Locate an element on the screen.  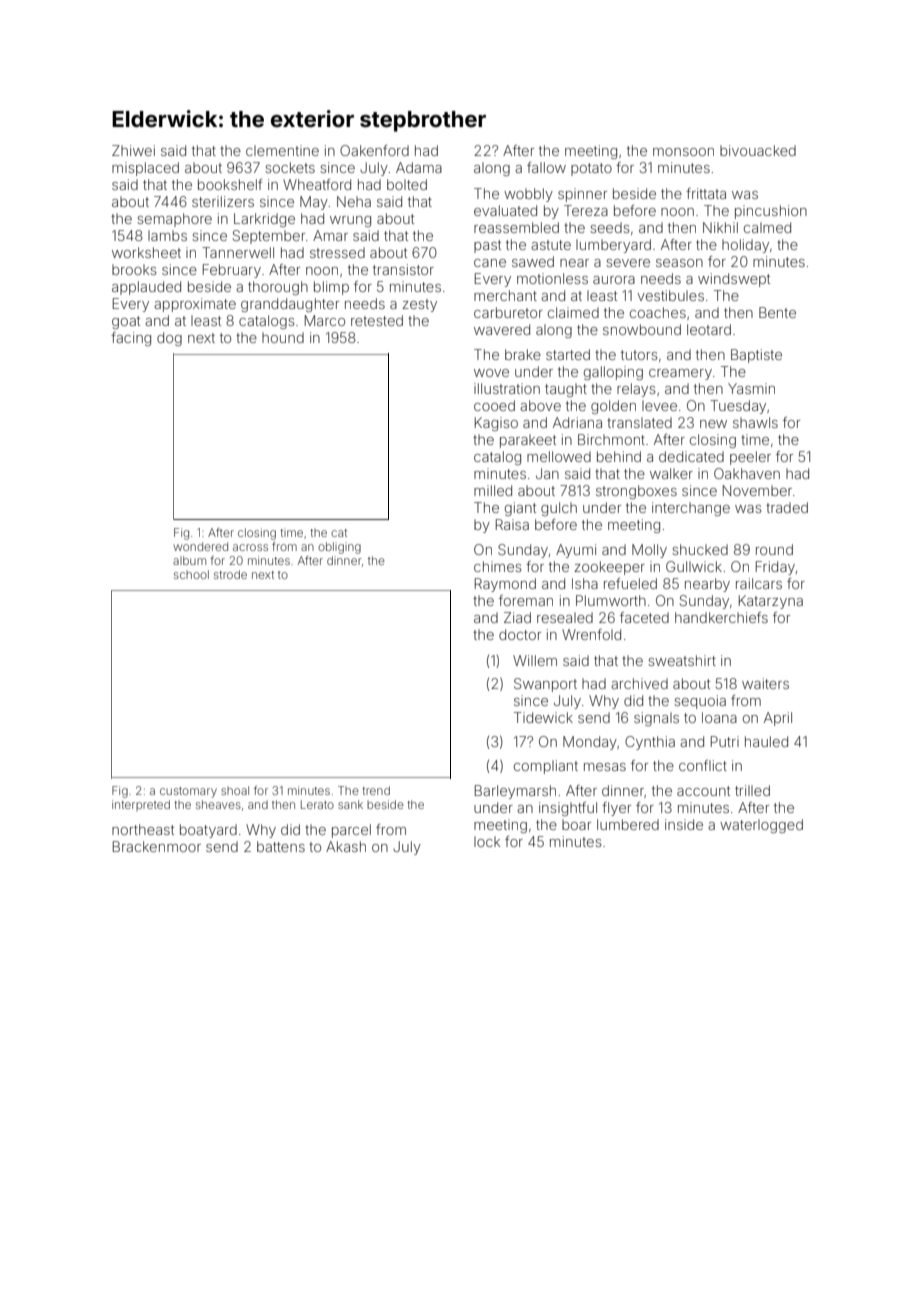
Akash is located at coordinates (346, 846).
